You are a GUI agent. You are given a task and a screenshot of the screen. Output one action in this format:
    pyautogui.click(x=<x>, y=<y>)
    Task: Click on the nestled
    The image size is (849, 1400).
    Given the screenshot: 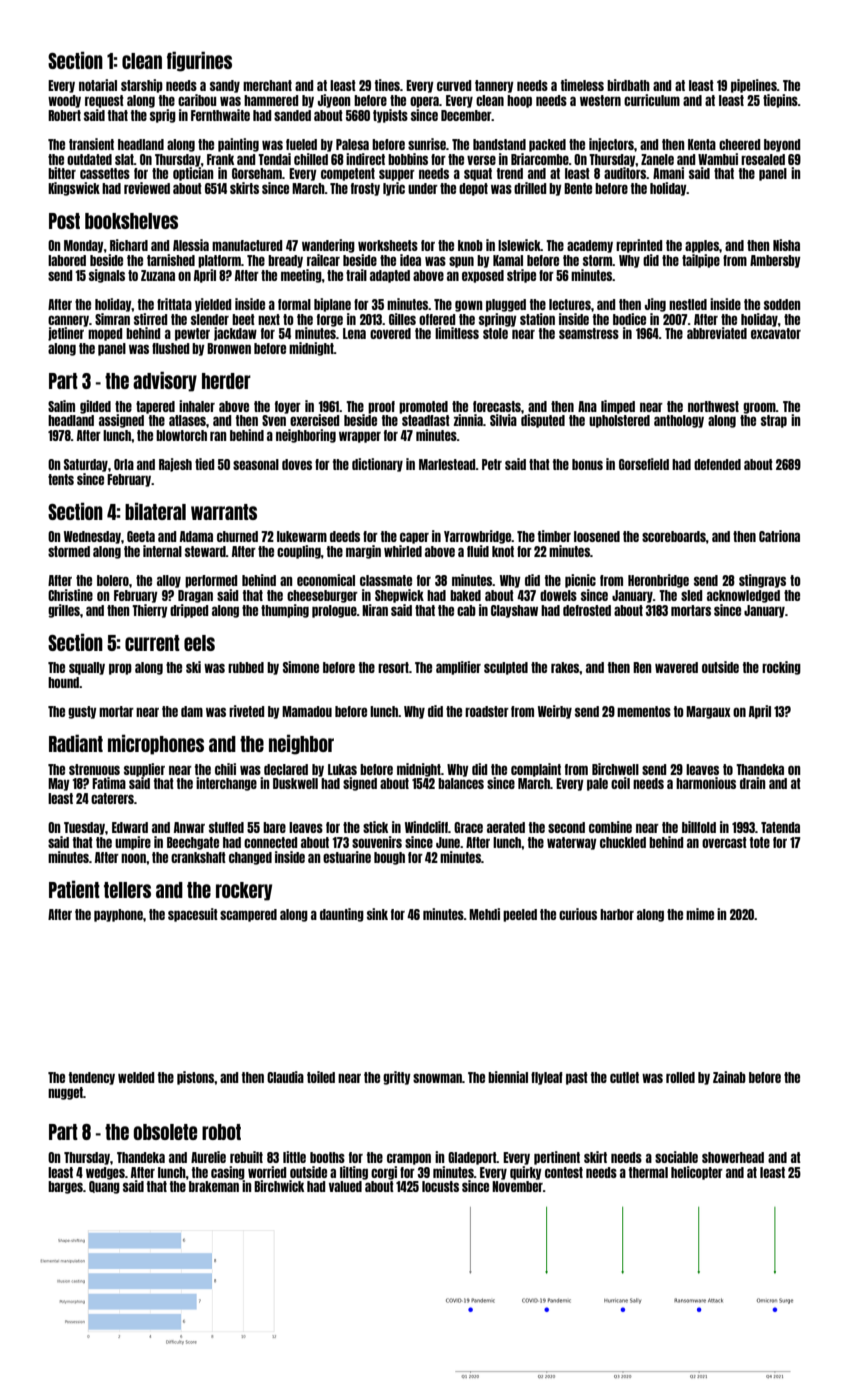 What is the action you would take?
    pyautogui.click(x=688, y=304)
